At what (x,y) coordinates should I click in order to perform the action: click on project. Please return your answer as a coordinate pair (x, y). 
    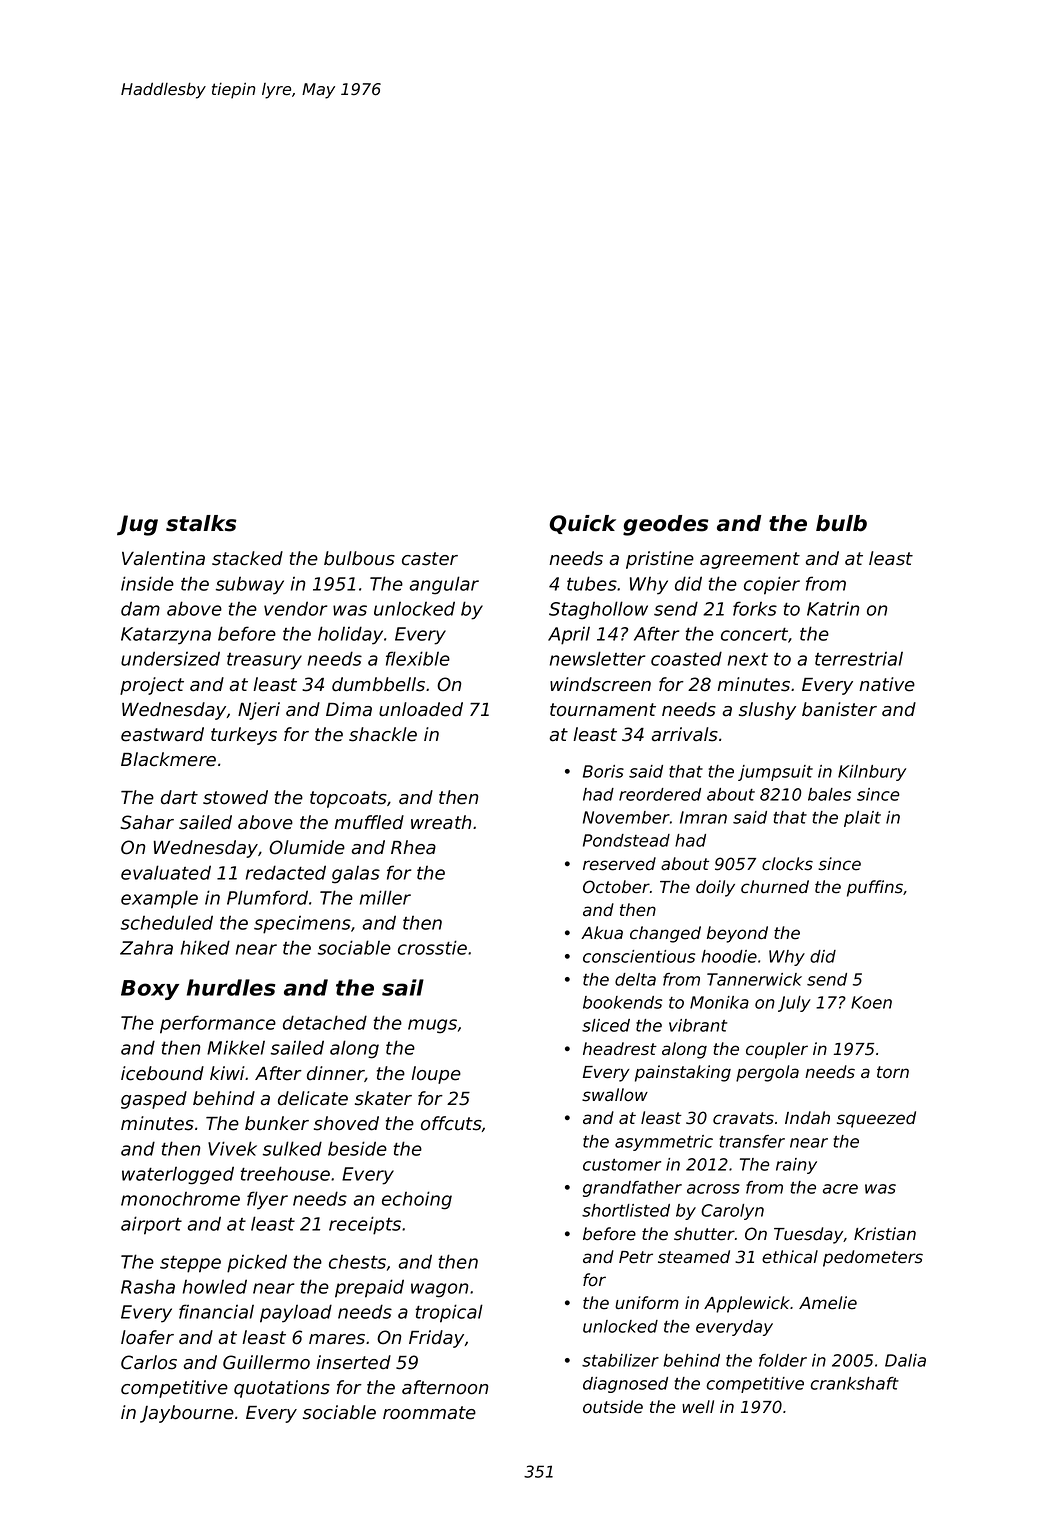
    Looking at the image, I should click on (152, 686).
